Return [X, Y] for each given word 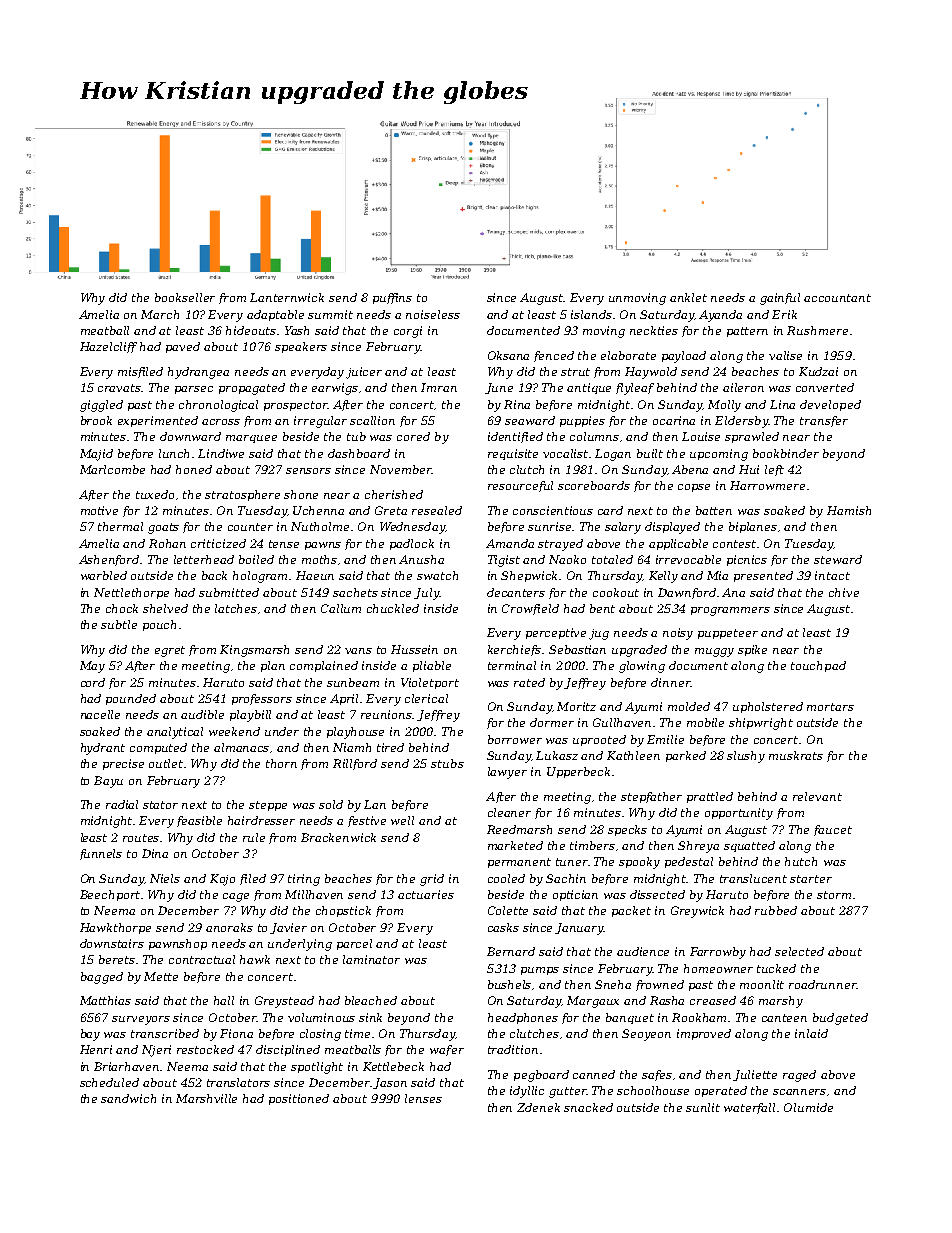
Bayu [108, 782]
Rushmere [817, 330]
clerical [426, 698]
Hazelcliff [108, 347]
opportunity [739, 814]
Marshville [206, 1098]
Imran [439, 387]
